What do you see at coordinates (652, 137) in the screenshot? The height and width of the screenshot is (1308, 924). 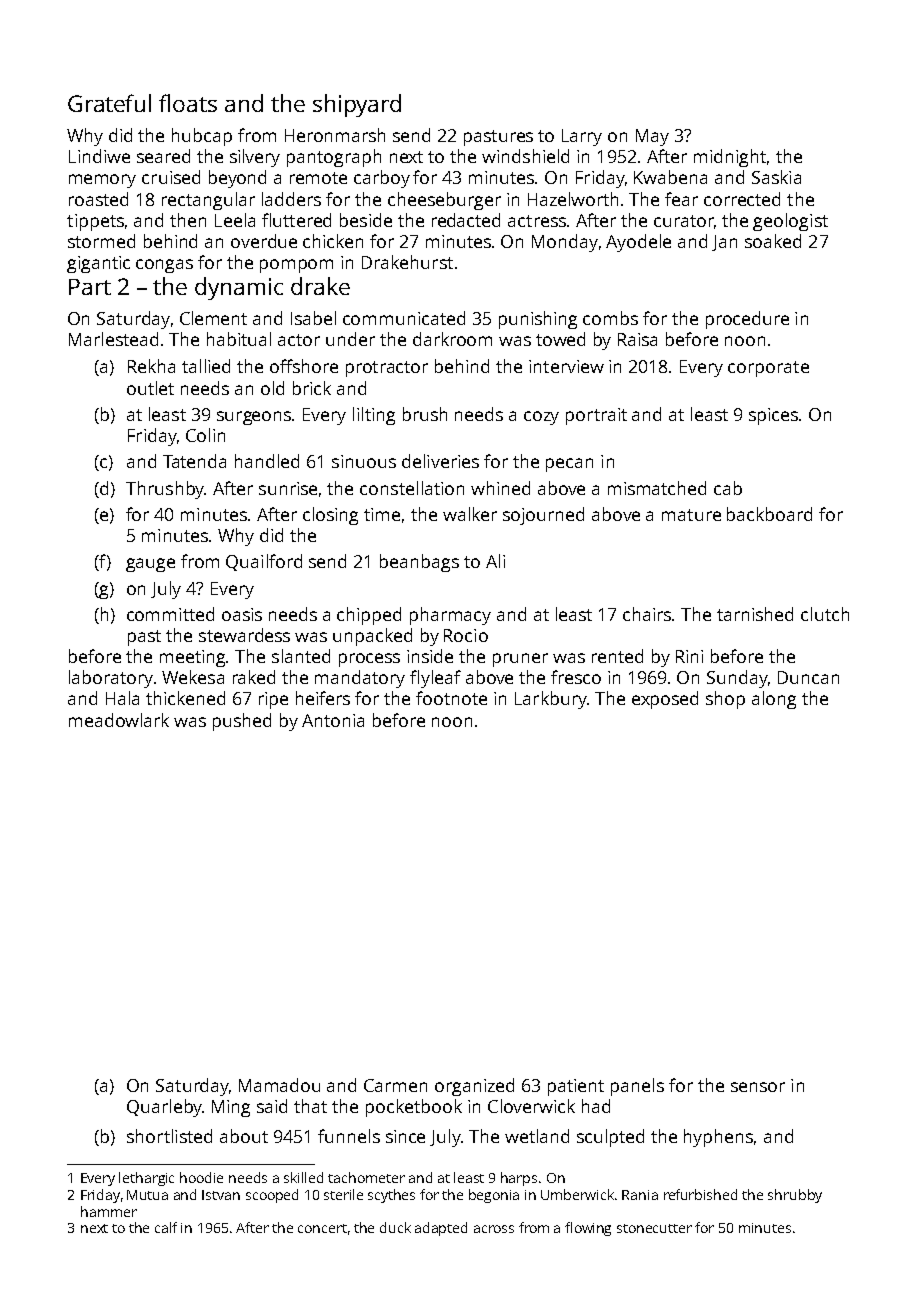 I see `May` at bounding box center [652, 137].
